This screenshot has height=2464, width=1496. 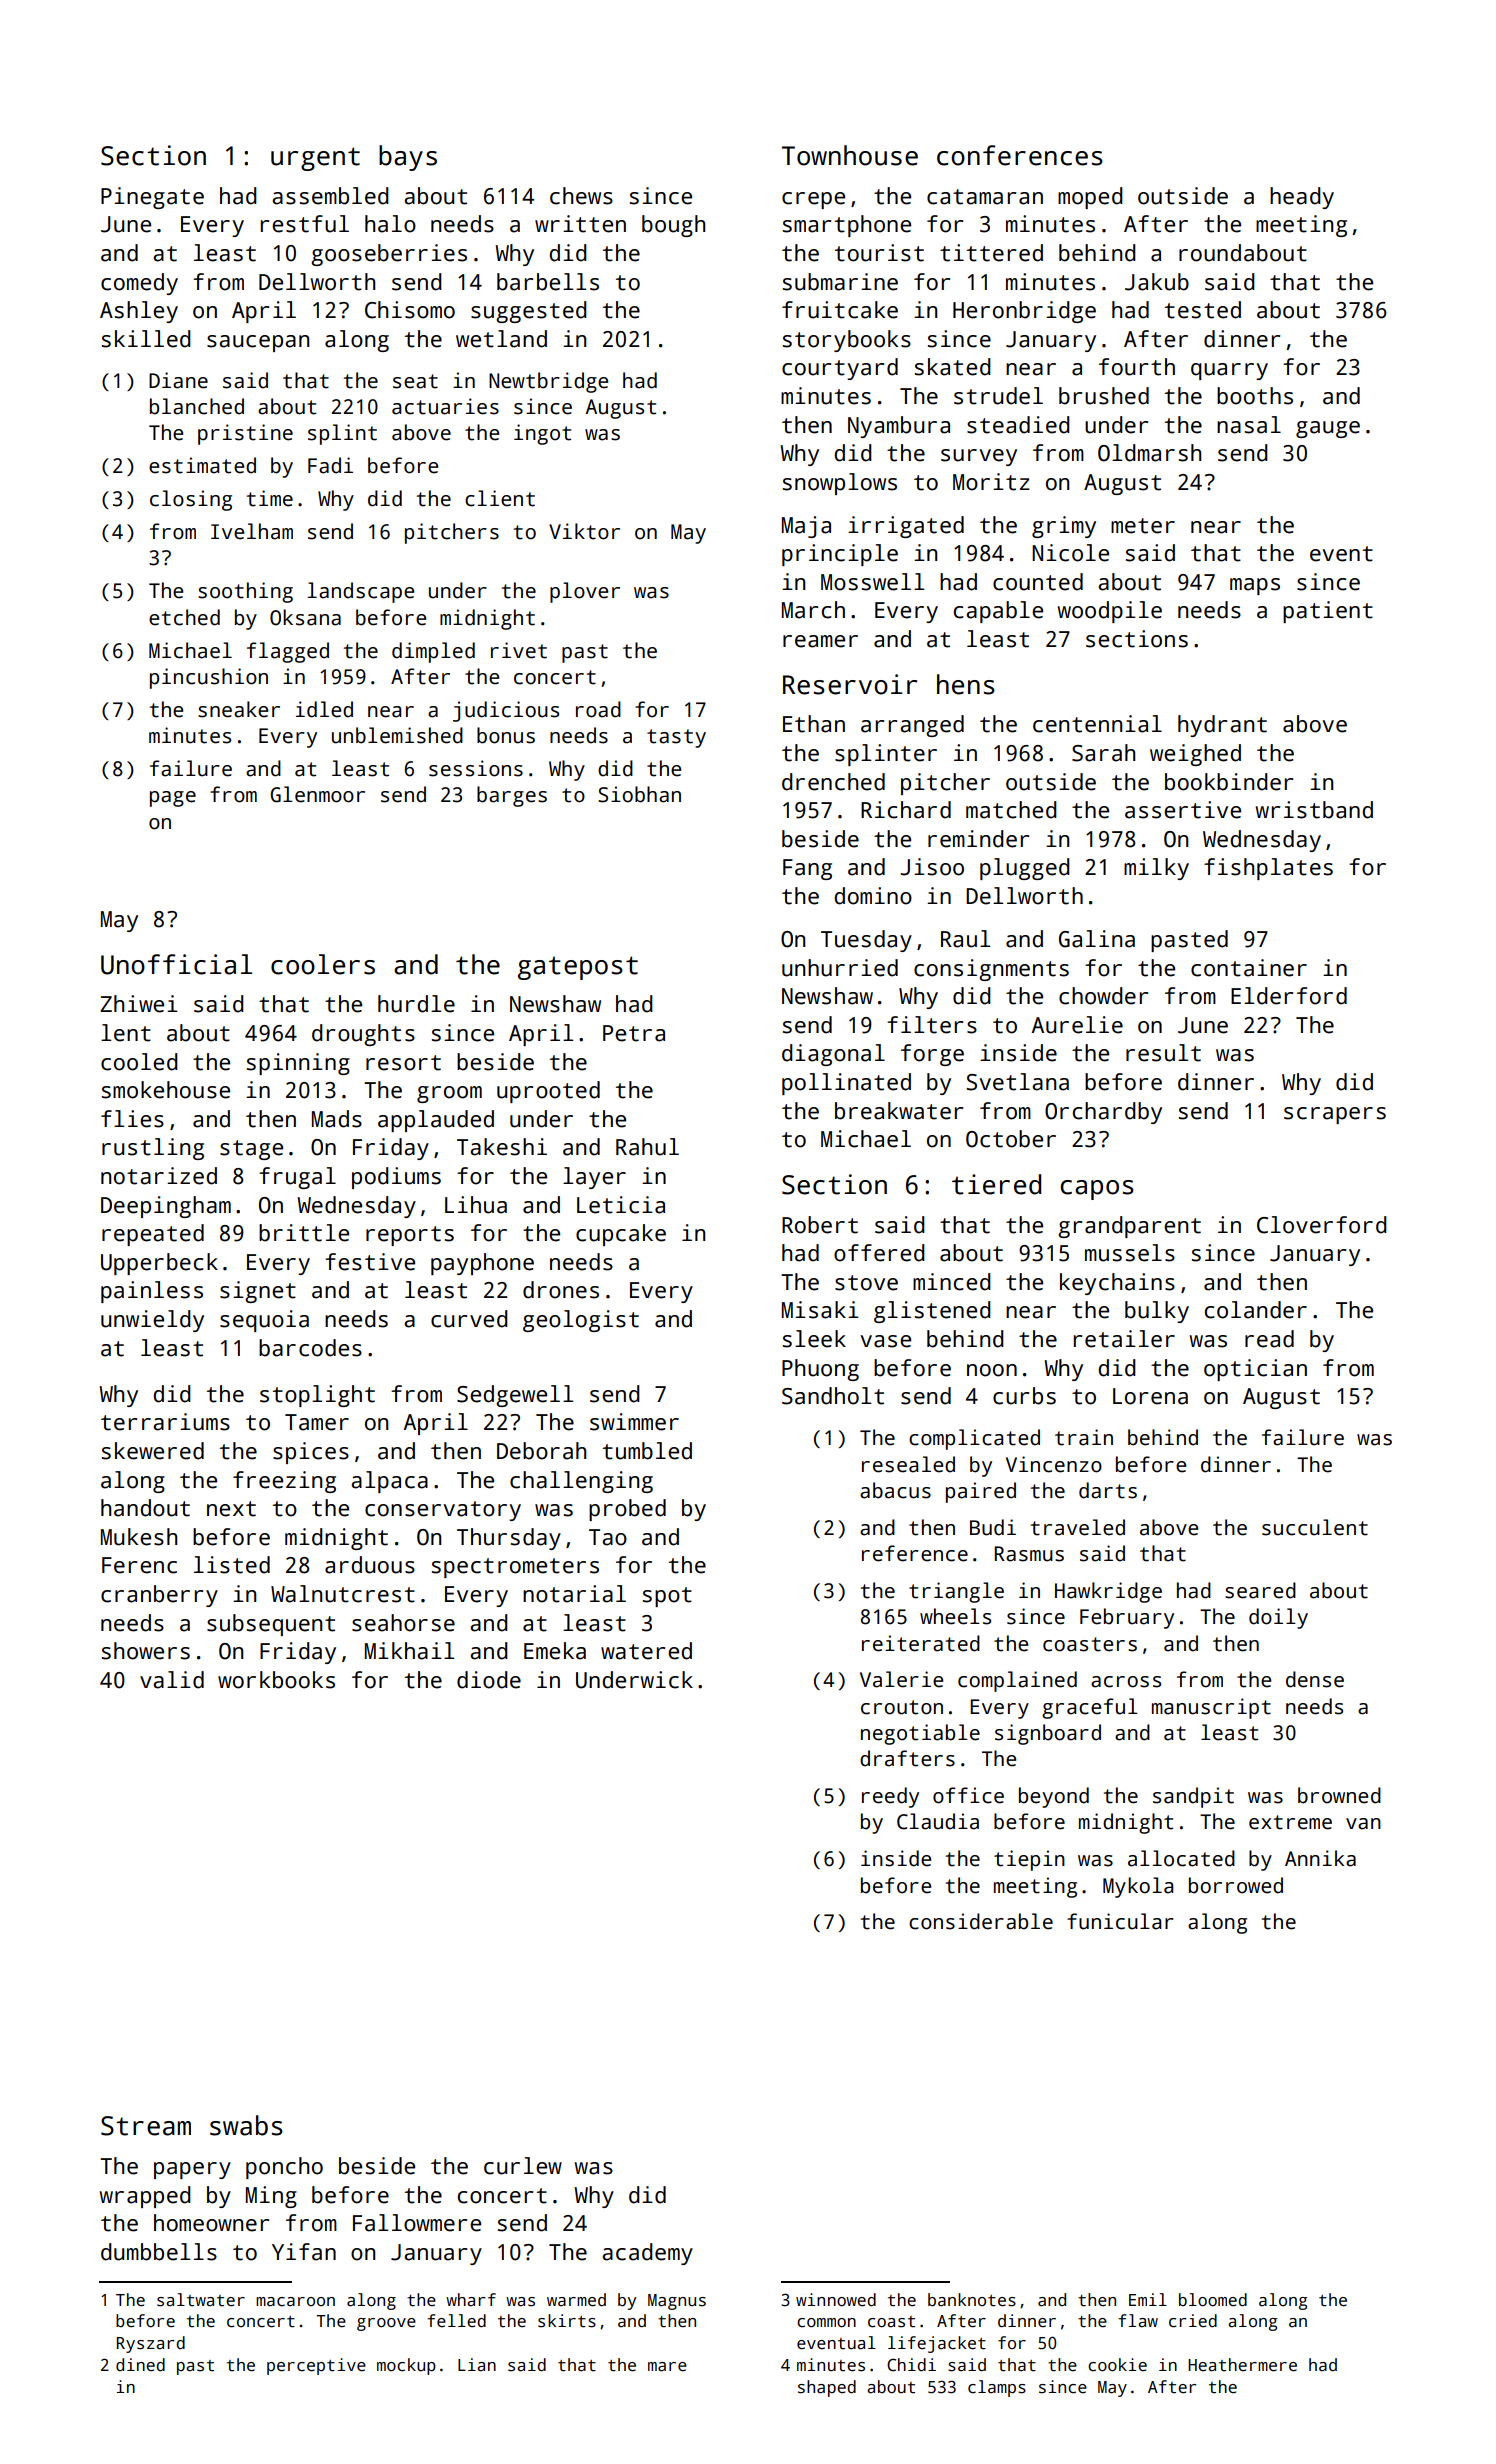 What do you see at coordinates (820, 1310) in the screenshot?
I see `Misaki` at bounding box center [820, 1310].
